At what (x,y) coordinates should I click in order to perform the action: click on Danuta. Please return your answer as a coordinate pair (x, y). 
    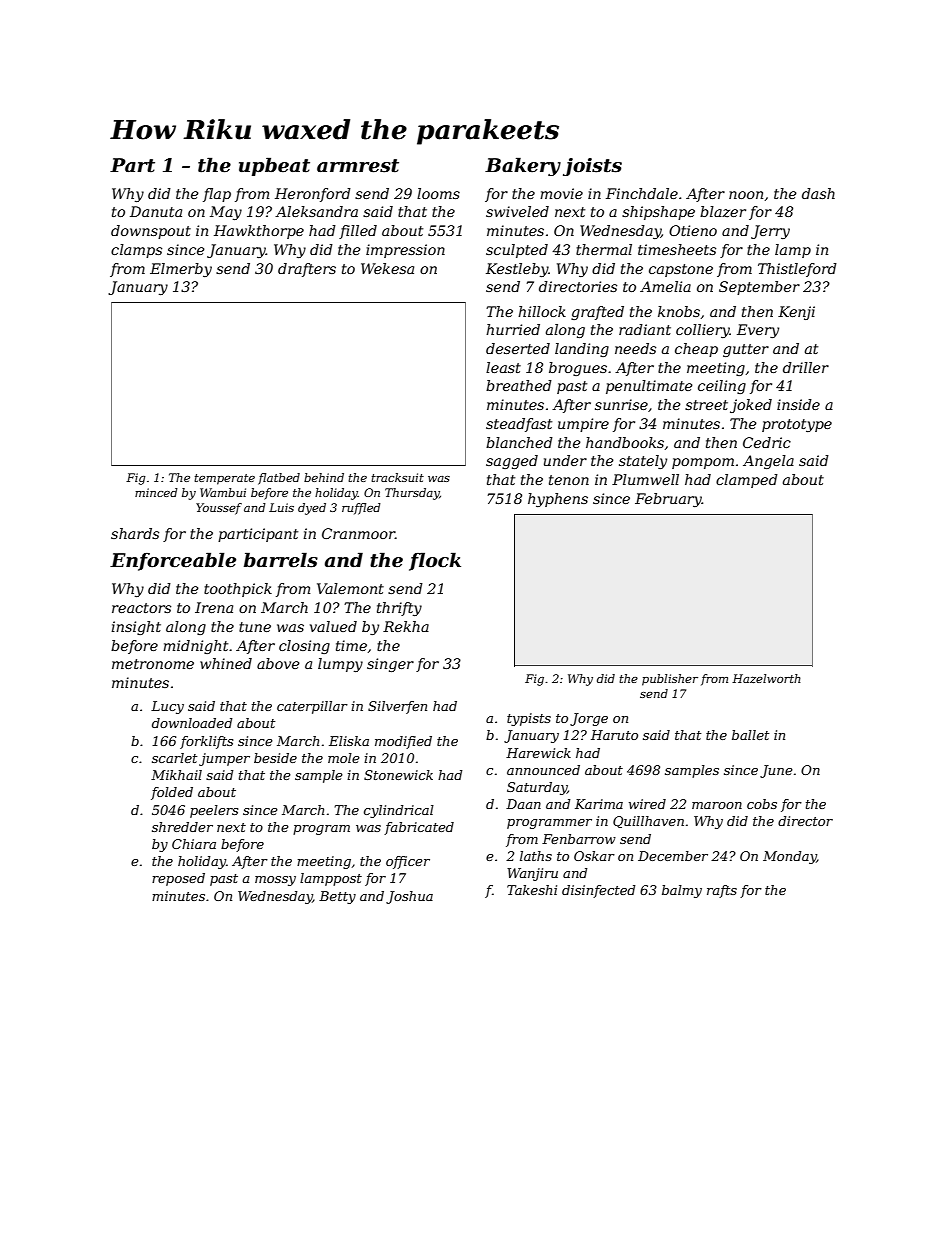
    Looking at the image, I should click on (156, 211).
